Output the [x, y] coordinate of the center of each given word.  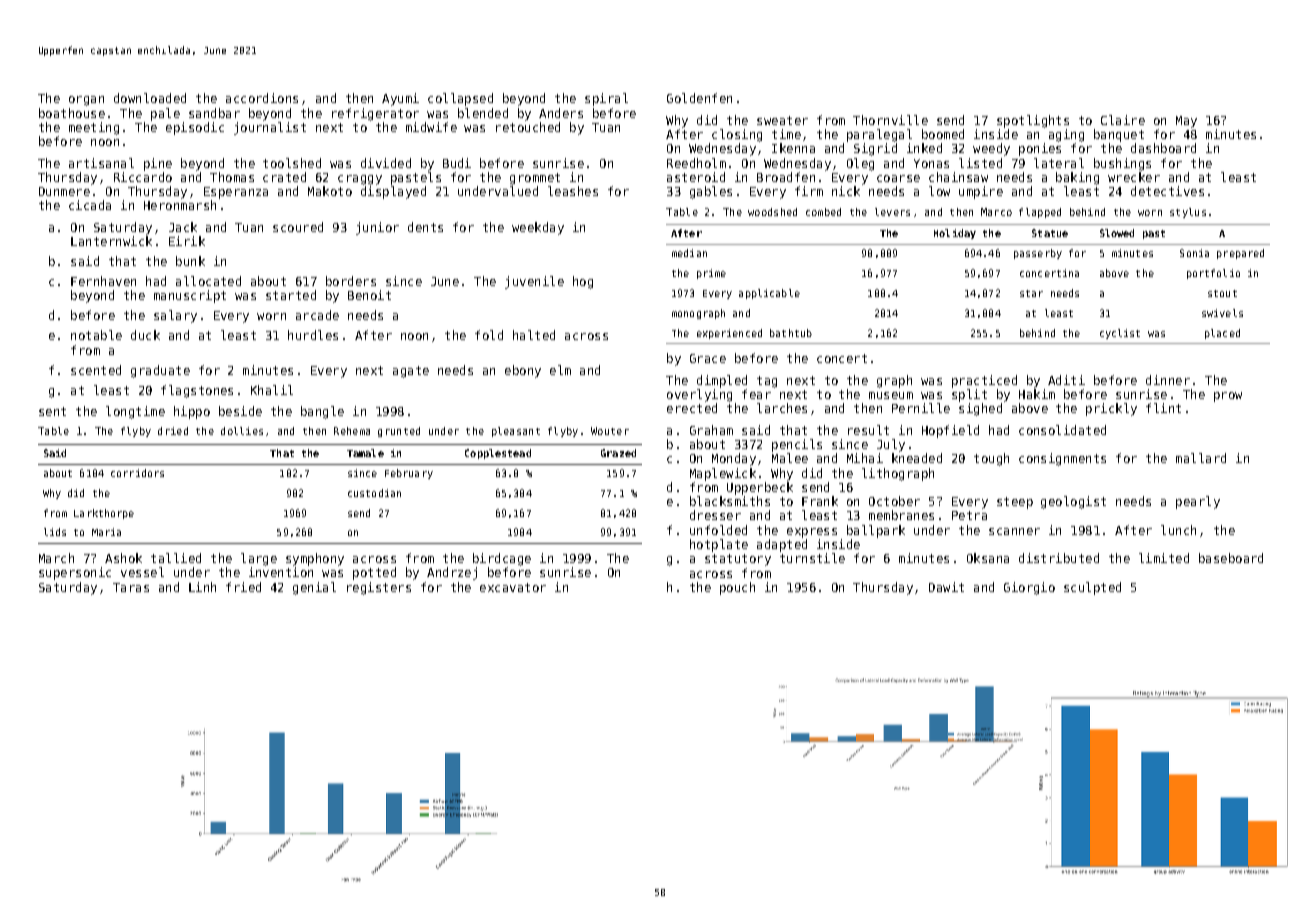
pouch [737, 588]
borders [351, 281]
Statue [1050, 233]
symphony [315, 559]
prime [711, 274]
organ [86, 101]
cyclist [1120, 334]
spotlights [1033, 121]
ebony [523, 371]
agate [411, 372]
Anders [561, 113]
